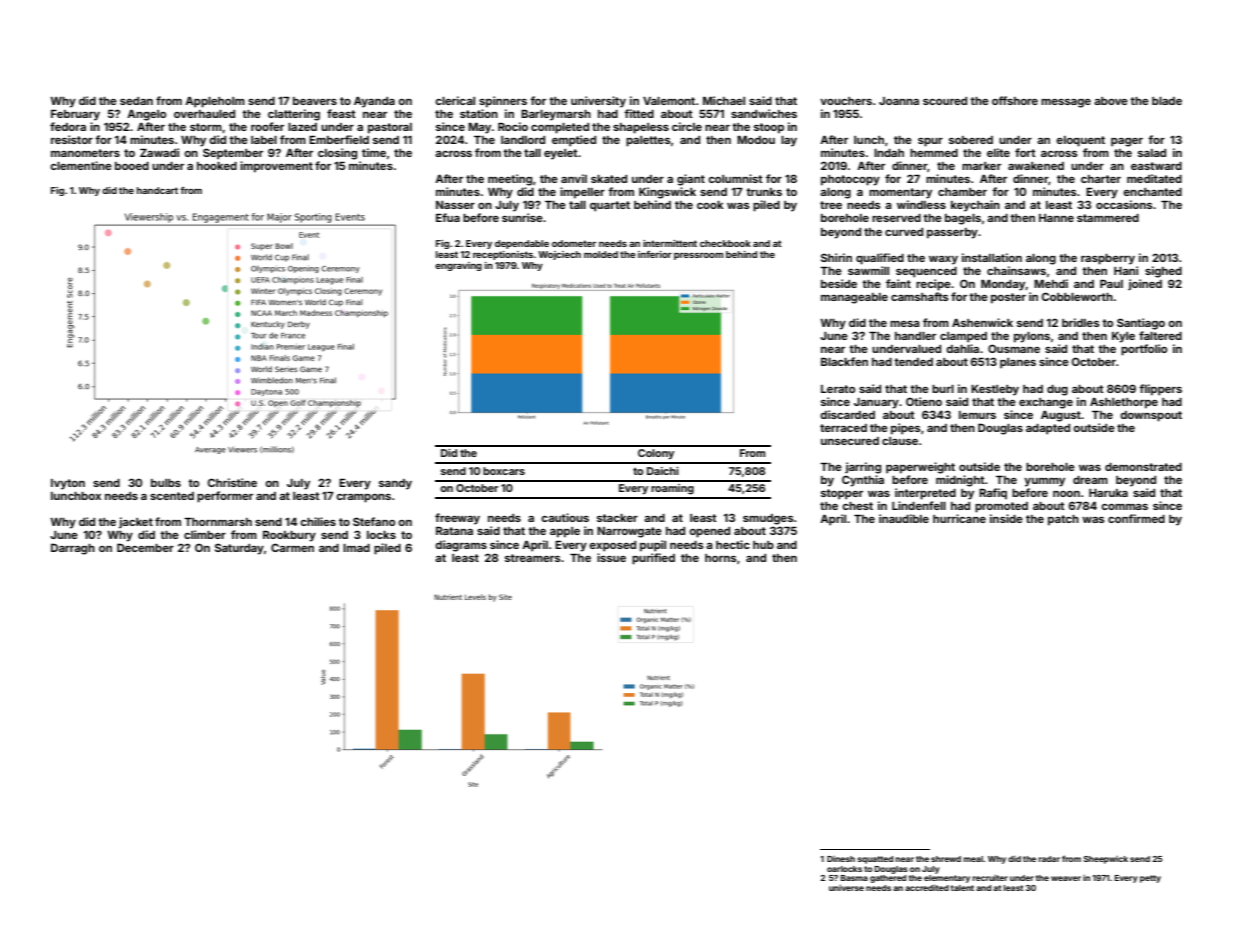 This page has width=1233, height=952. What do you see at coordinates (232, 482) in the page?
I see `Christine` at bounding box center [232, 482].
